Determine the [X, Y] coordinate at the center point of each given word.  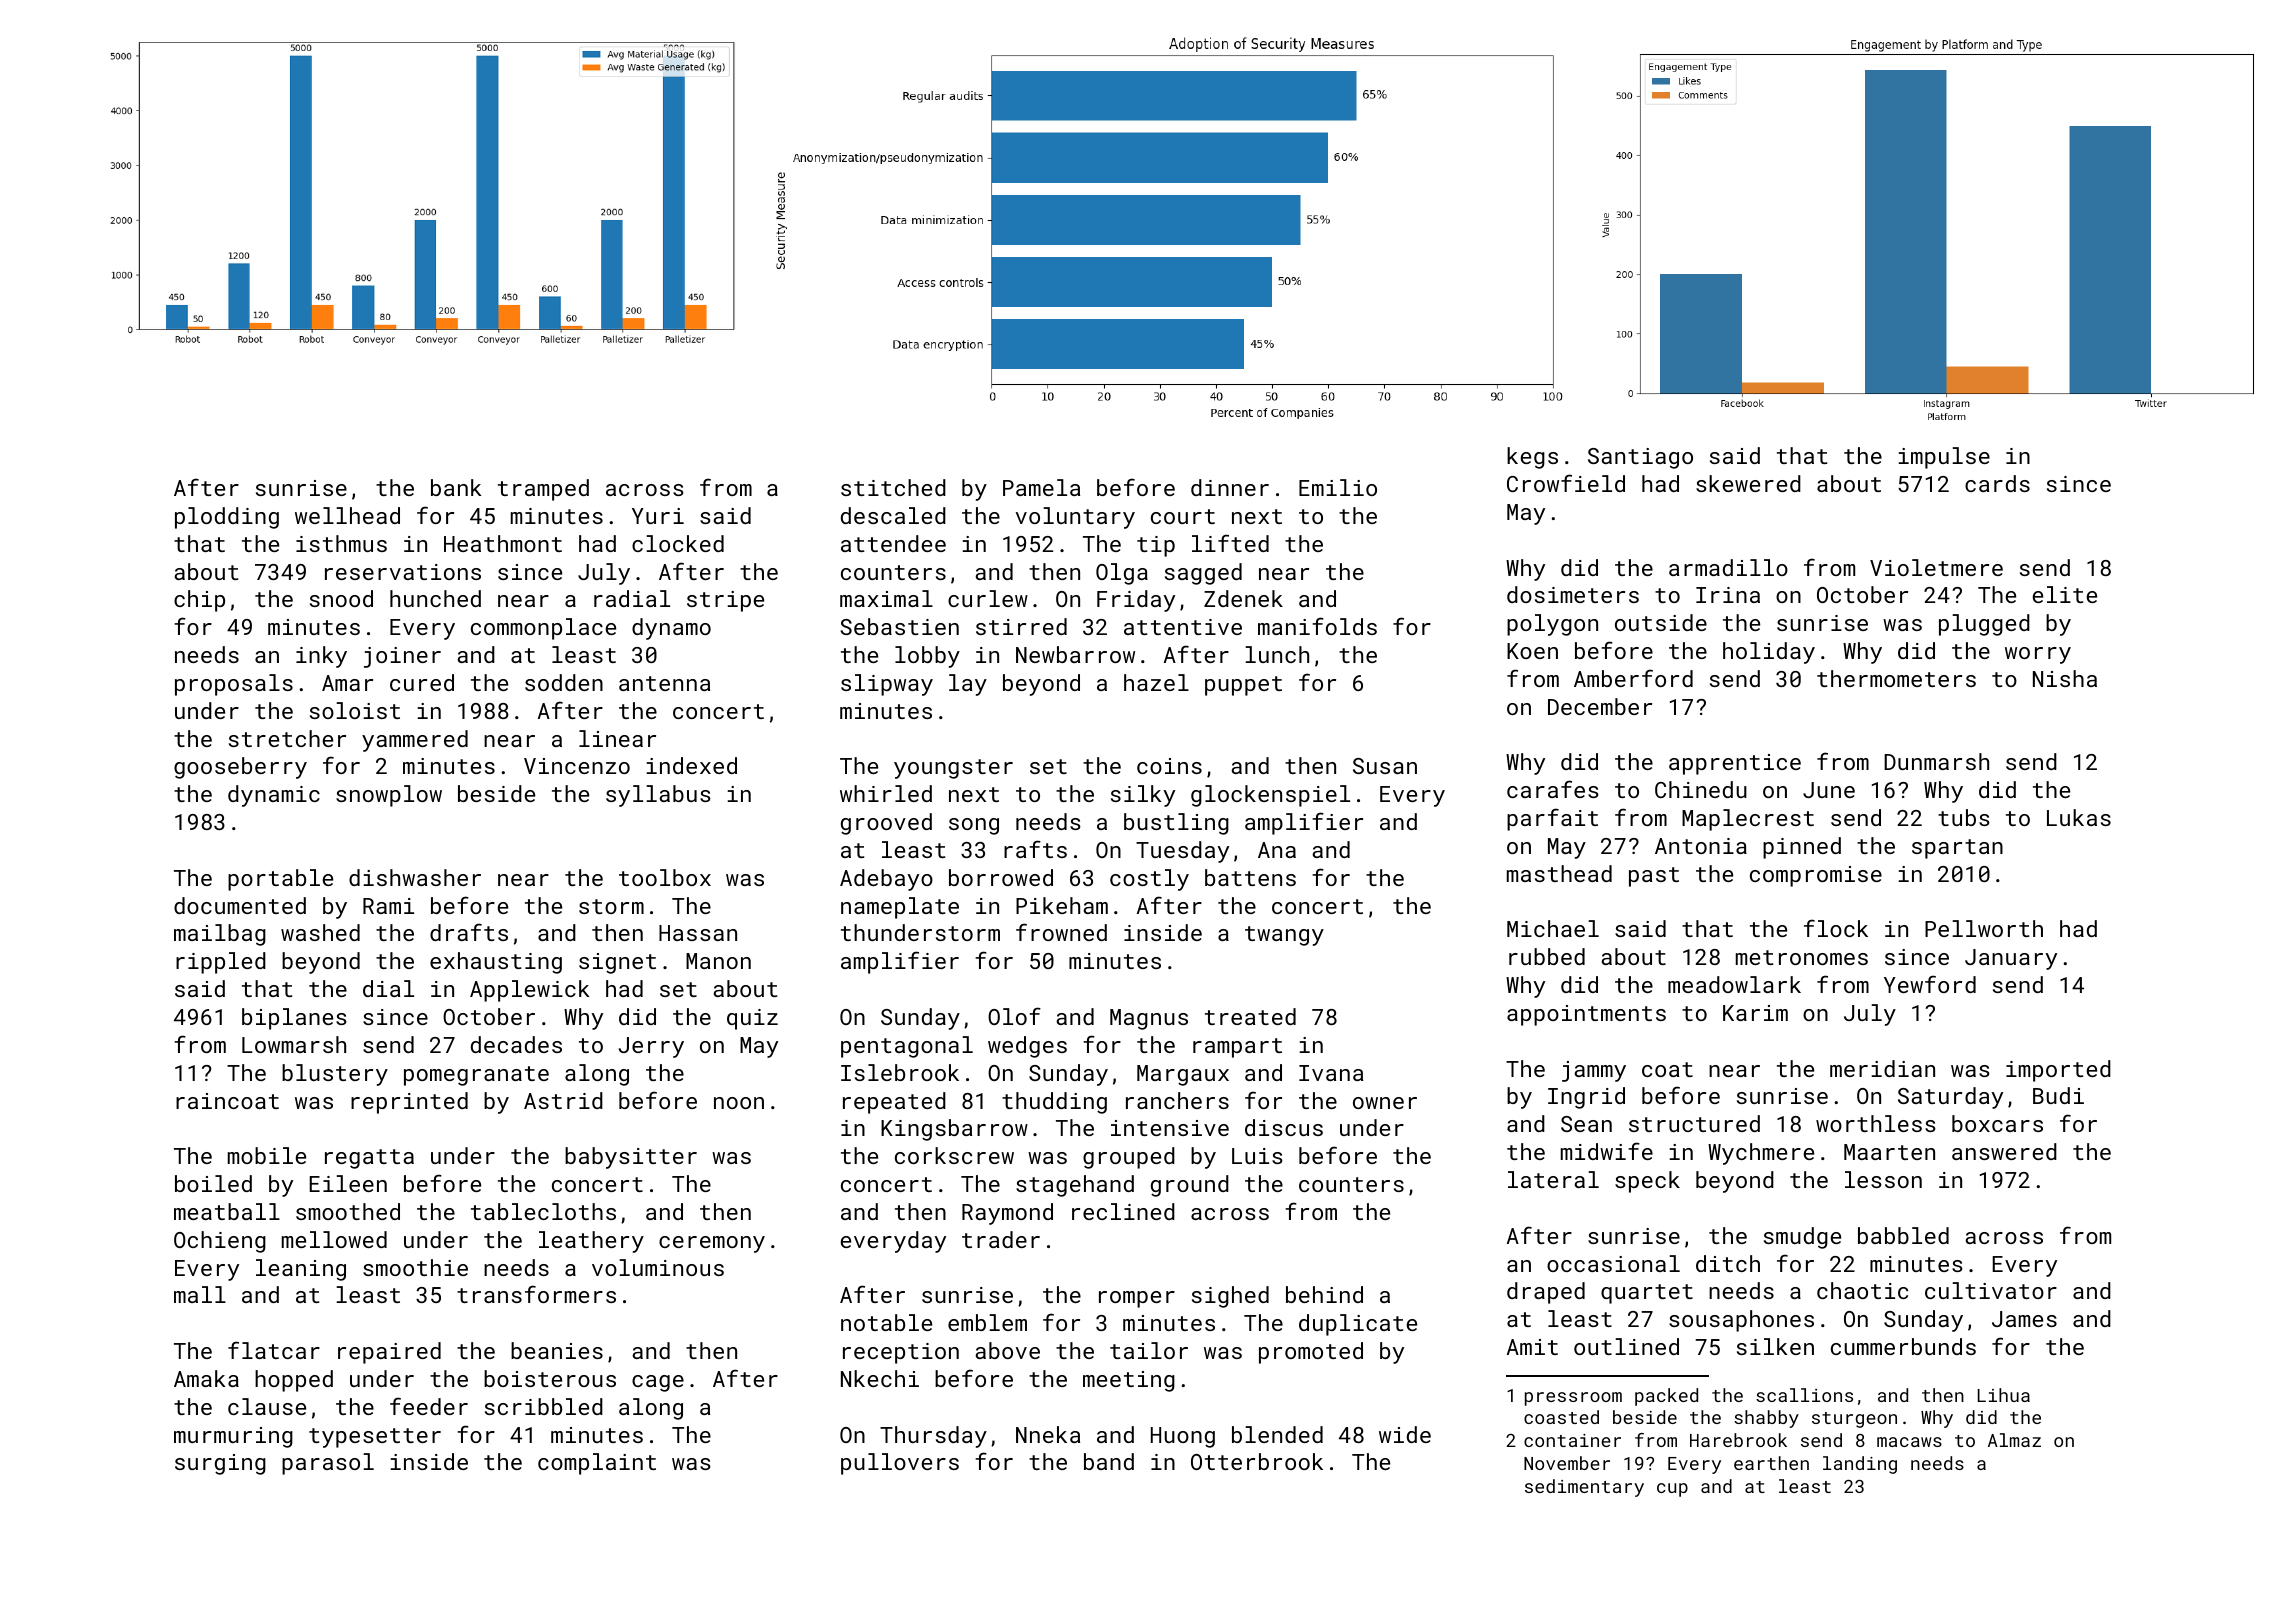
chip [199, 601]
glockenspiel [1270, 796]
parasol [328, 1464]
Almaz [2014, 1440]
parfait [1552, 819]
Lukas [2079, 817]
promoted [1311, 1353]
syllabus [658, 796]
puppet [1243, 686]
